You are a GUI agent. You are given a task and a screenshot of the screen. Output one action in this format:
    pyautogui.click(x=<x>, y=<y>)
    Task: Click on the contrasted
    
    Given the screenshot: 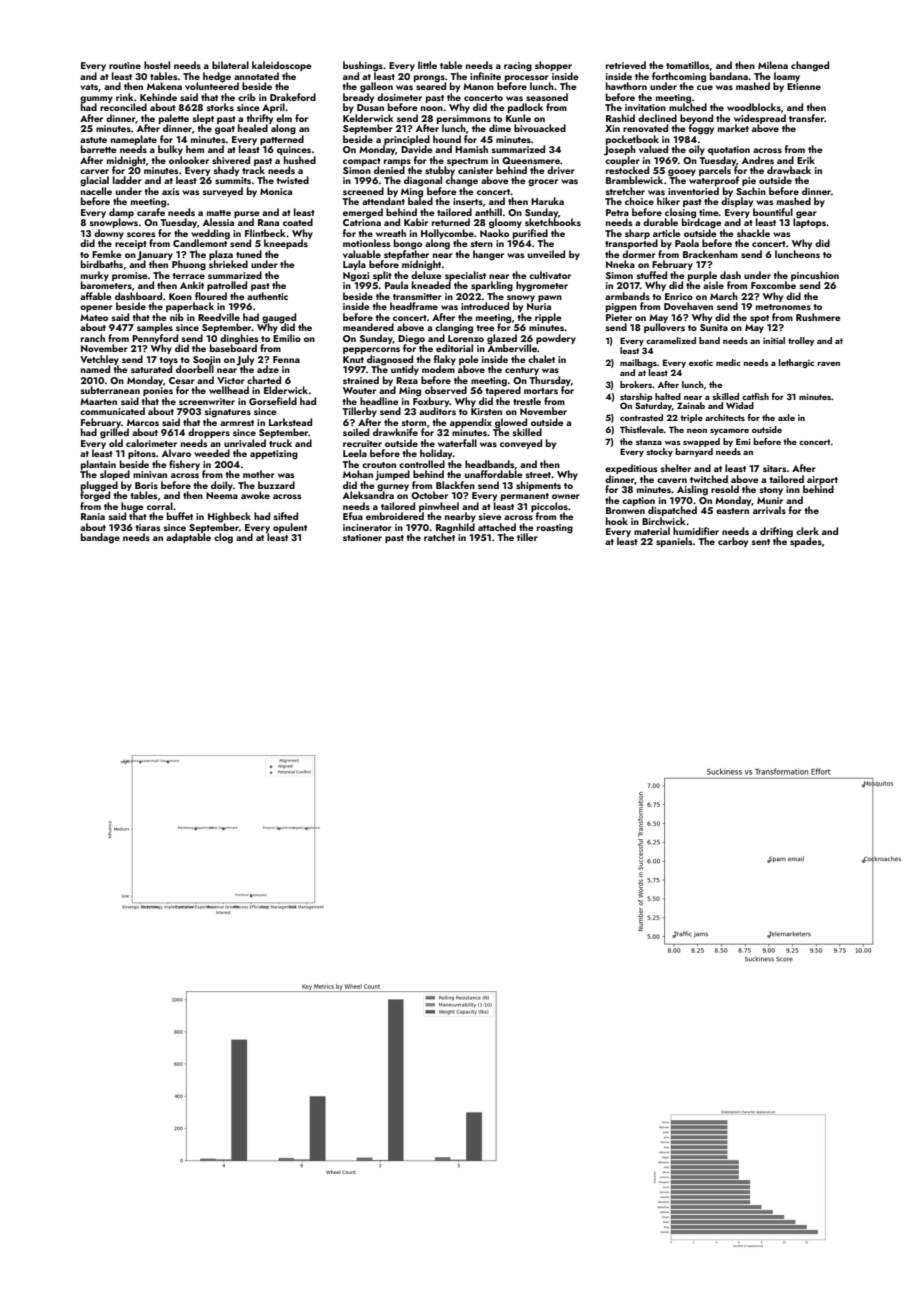 What is the action you would take?
    pyautogui.click(x=641, y=417)
